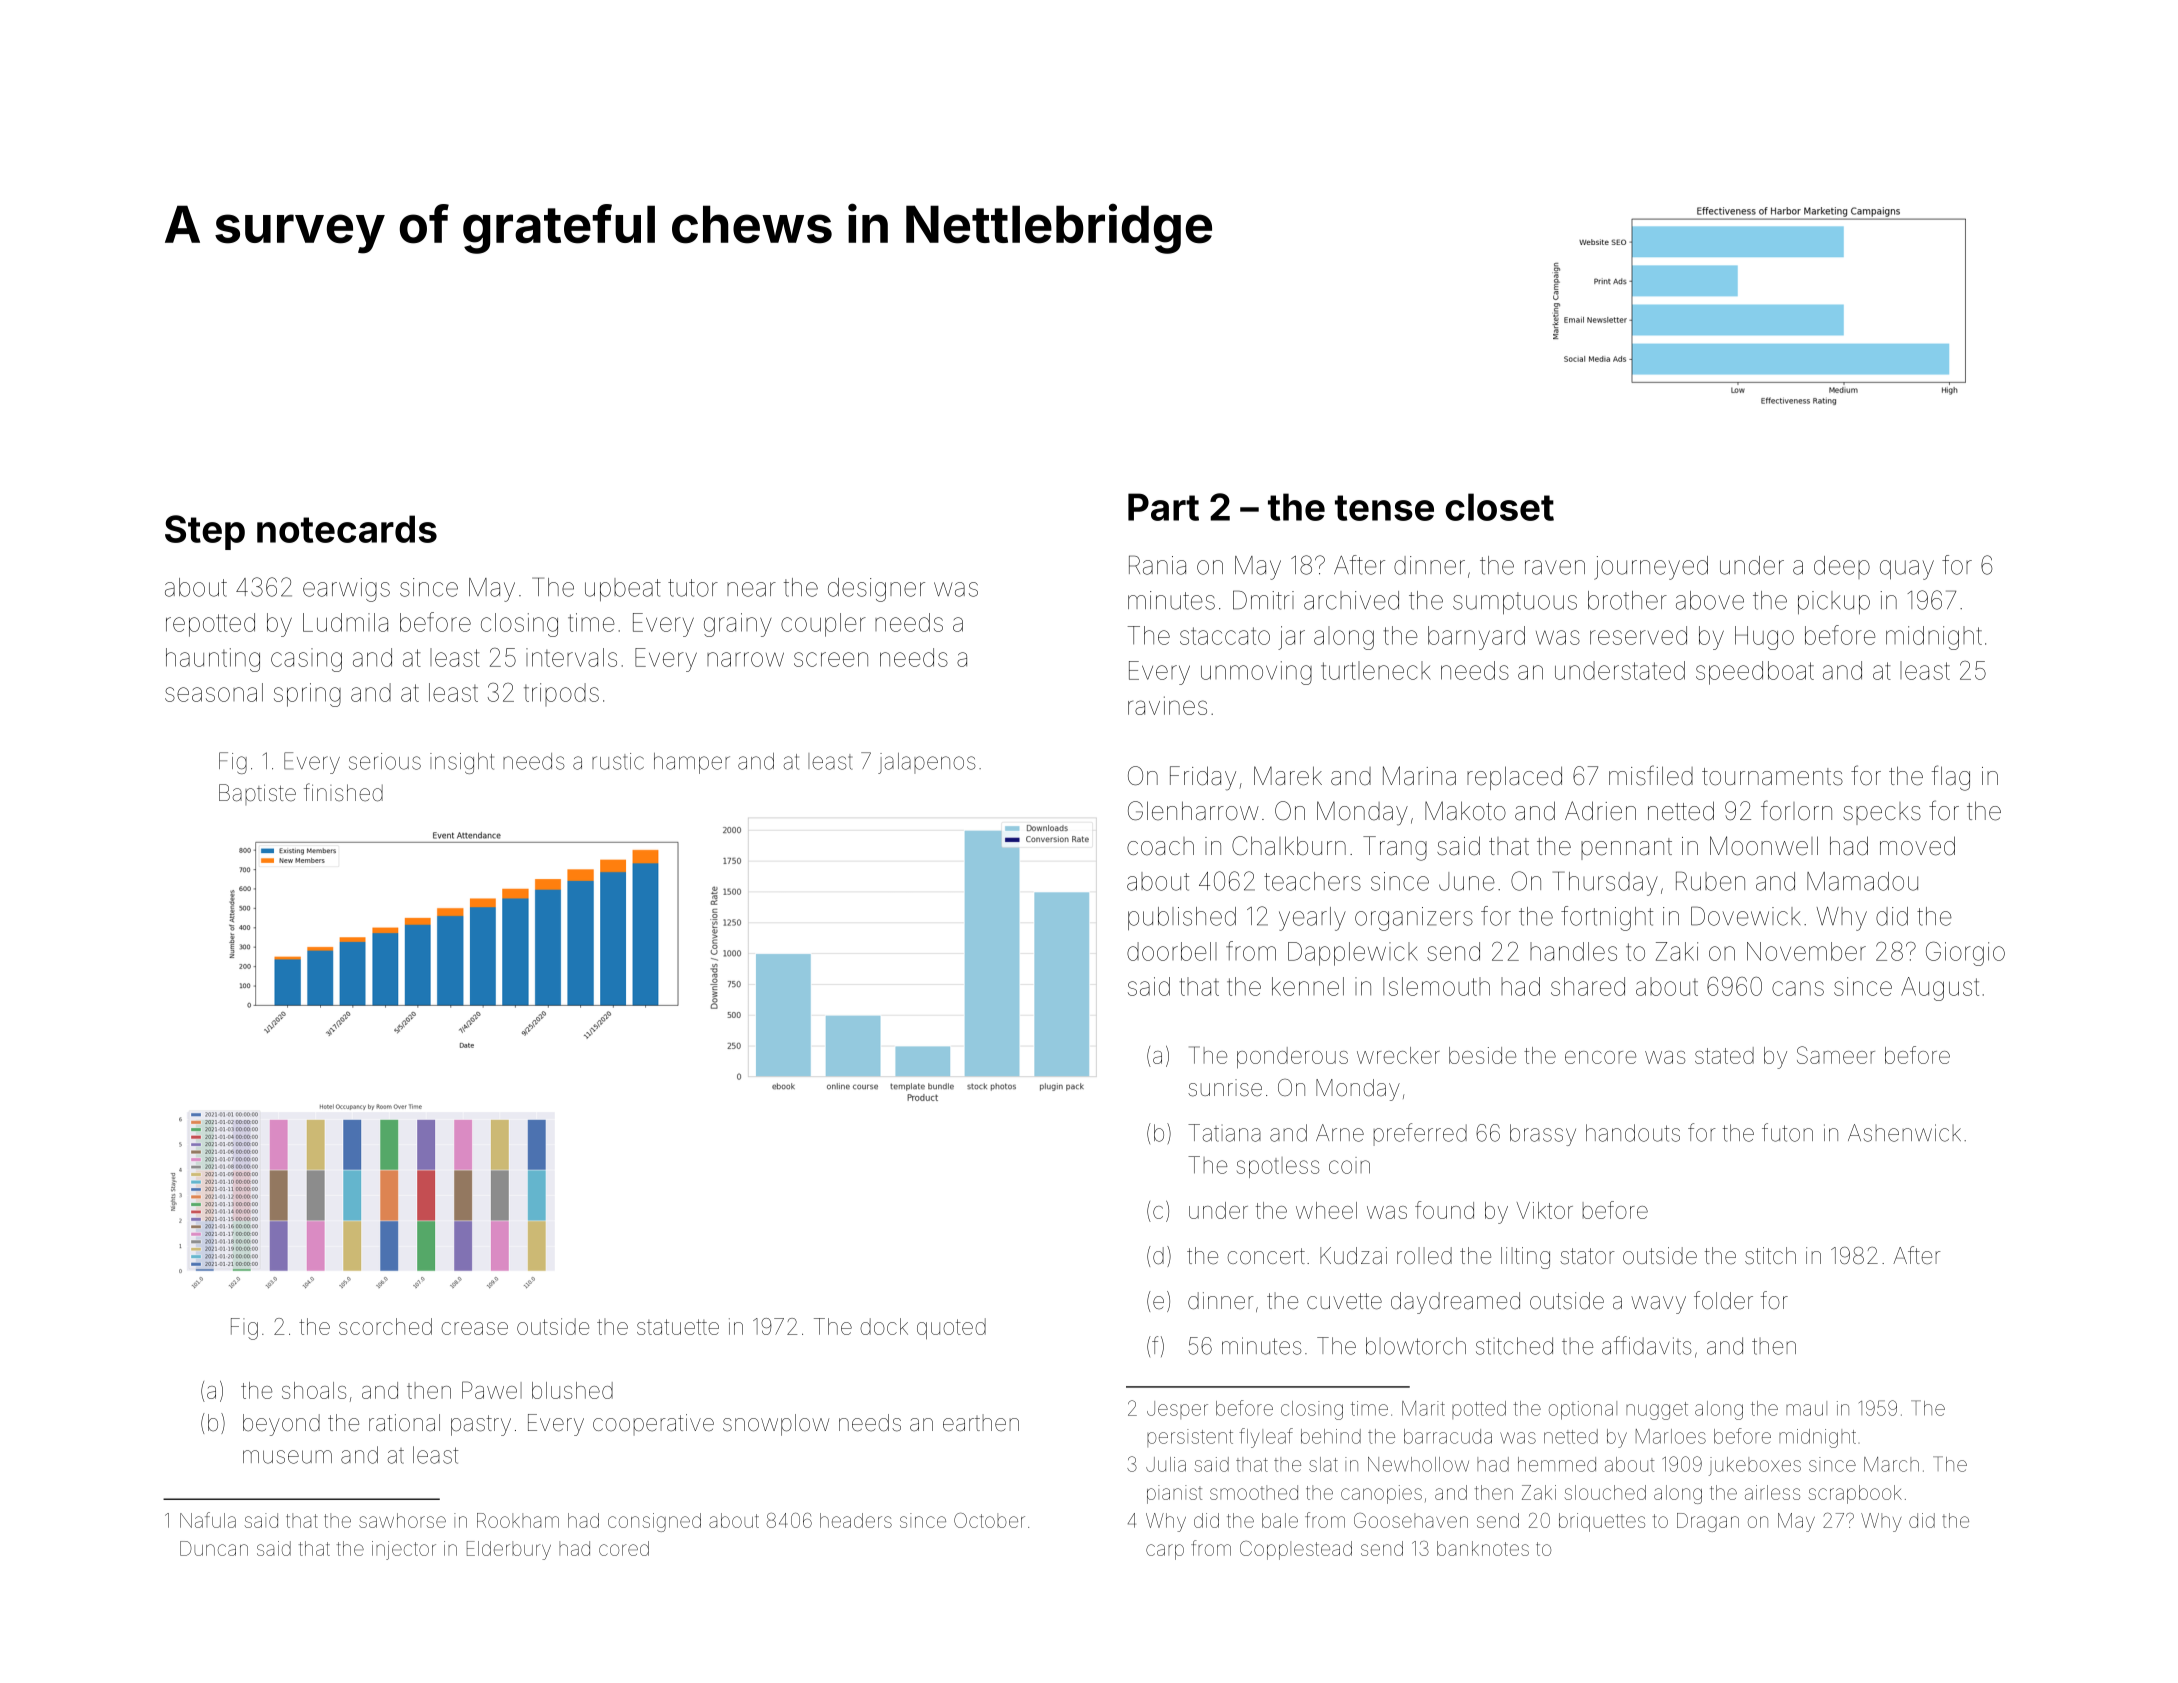 The height and width of the screenshot is (1683, 2178). Describe the element at coordinates (1172, 951) in the screenshot. I see `doorbell` at that location.
